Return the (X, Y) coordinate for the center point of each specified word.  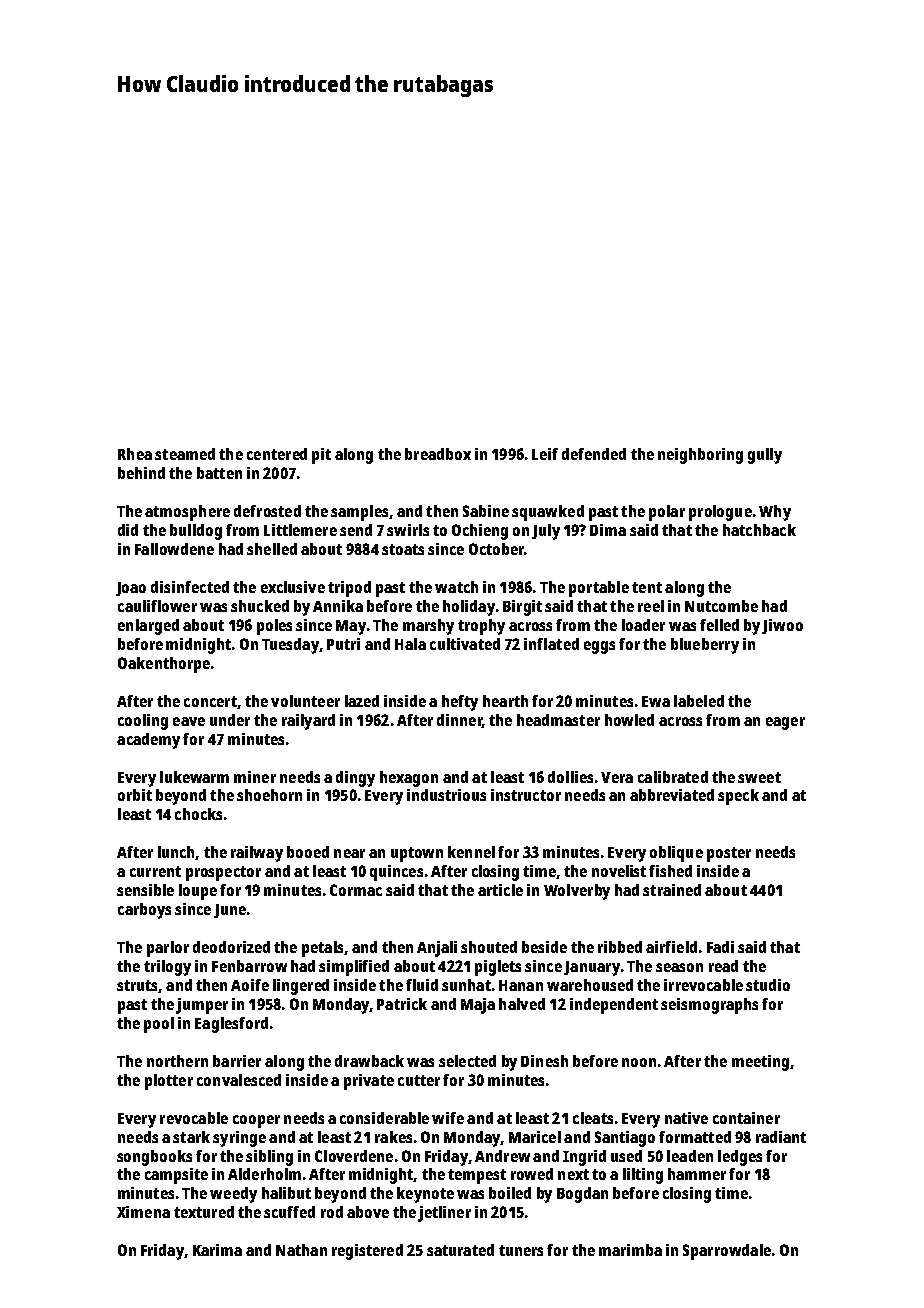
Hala (410, 644)
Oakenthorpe (164, 665)
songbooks (154, 1158)
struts (138, 986)
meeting (760, 1063)
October (496, 549)
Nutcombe (721, 606)
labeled (699, 701)
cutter (419, 1080)
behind (141, 473)
